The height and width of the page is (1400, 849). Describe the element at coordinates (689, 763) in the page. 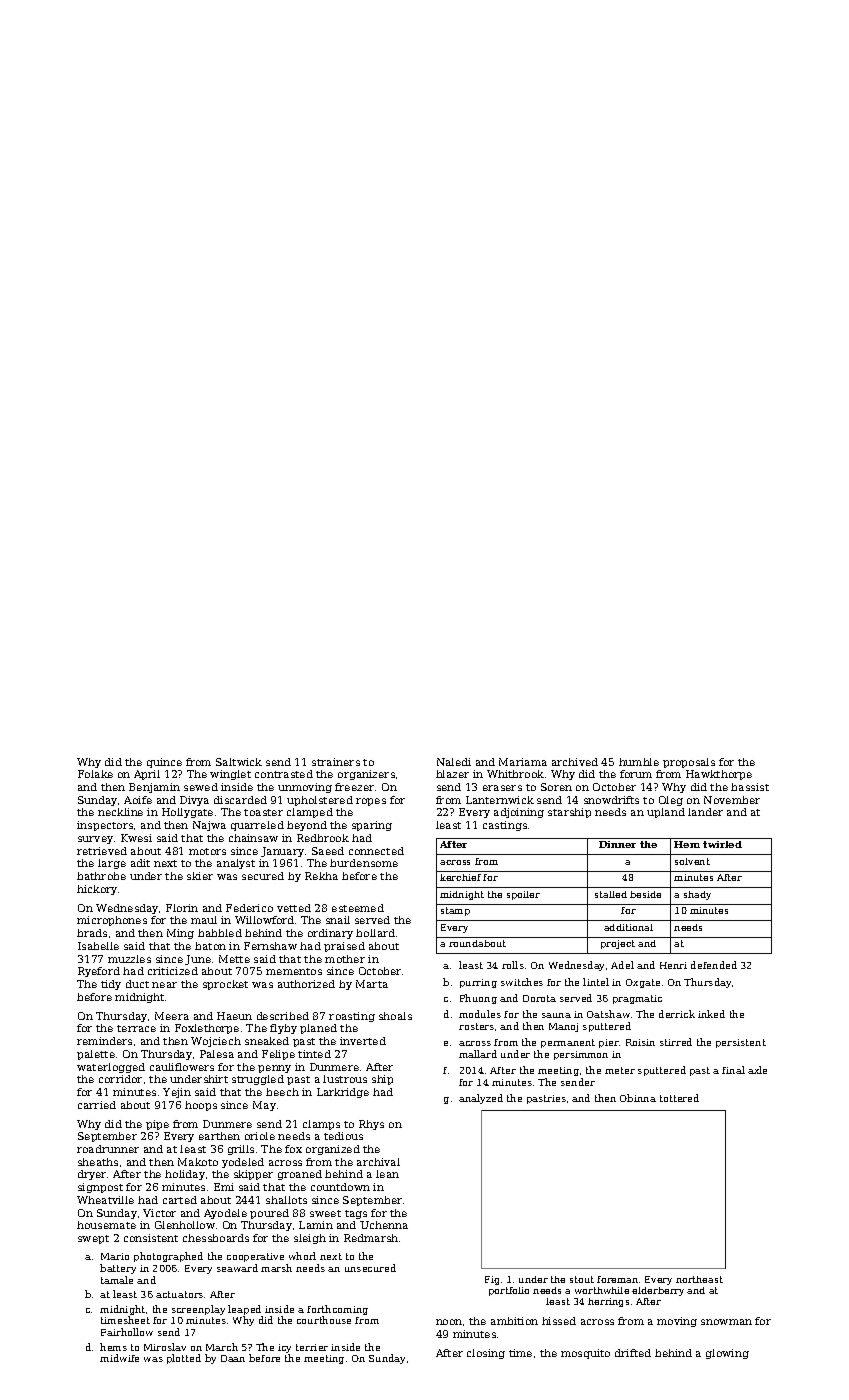

I see `proposals` at that location.
